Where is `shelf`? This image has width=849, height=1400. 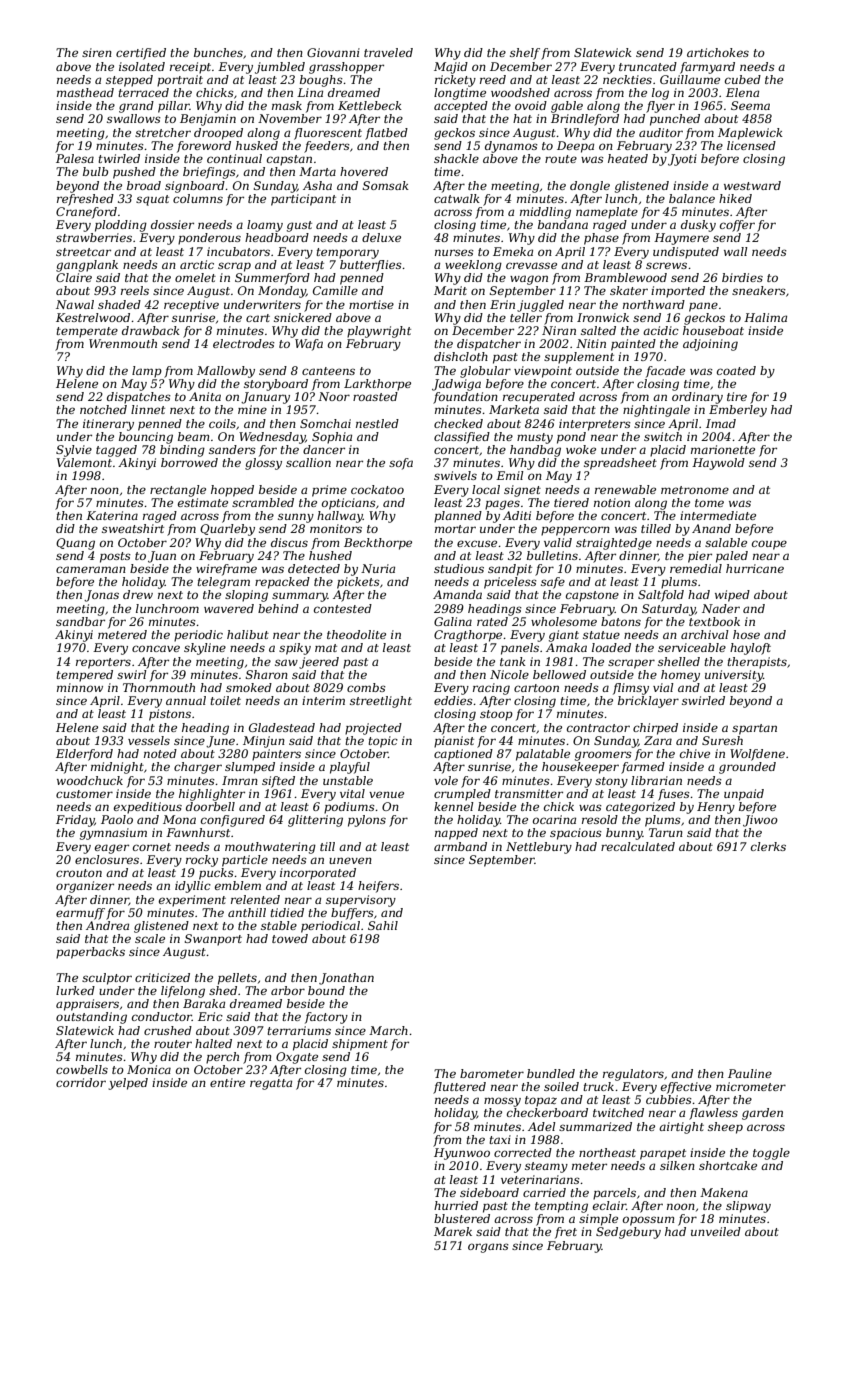 shelf is located at coordinates (525, 54).
